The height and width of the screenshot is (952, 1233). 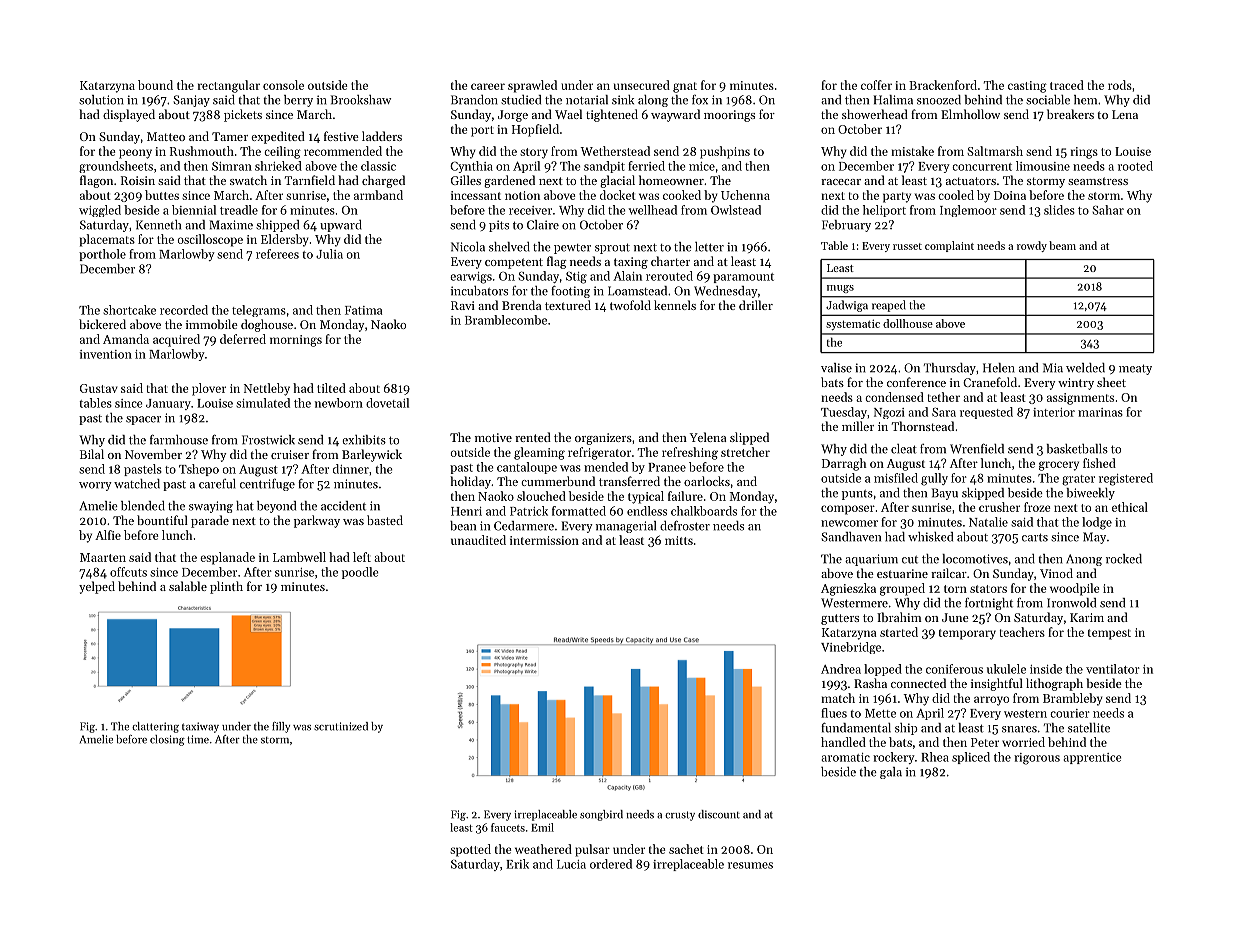 I want to click on discount, so click(x=719, y=814).
